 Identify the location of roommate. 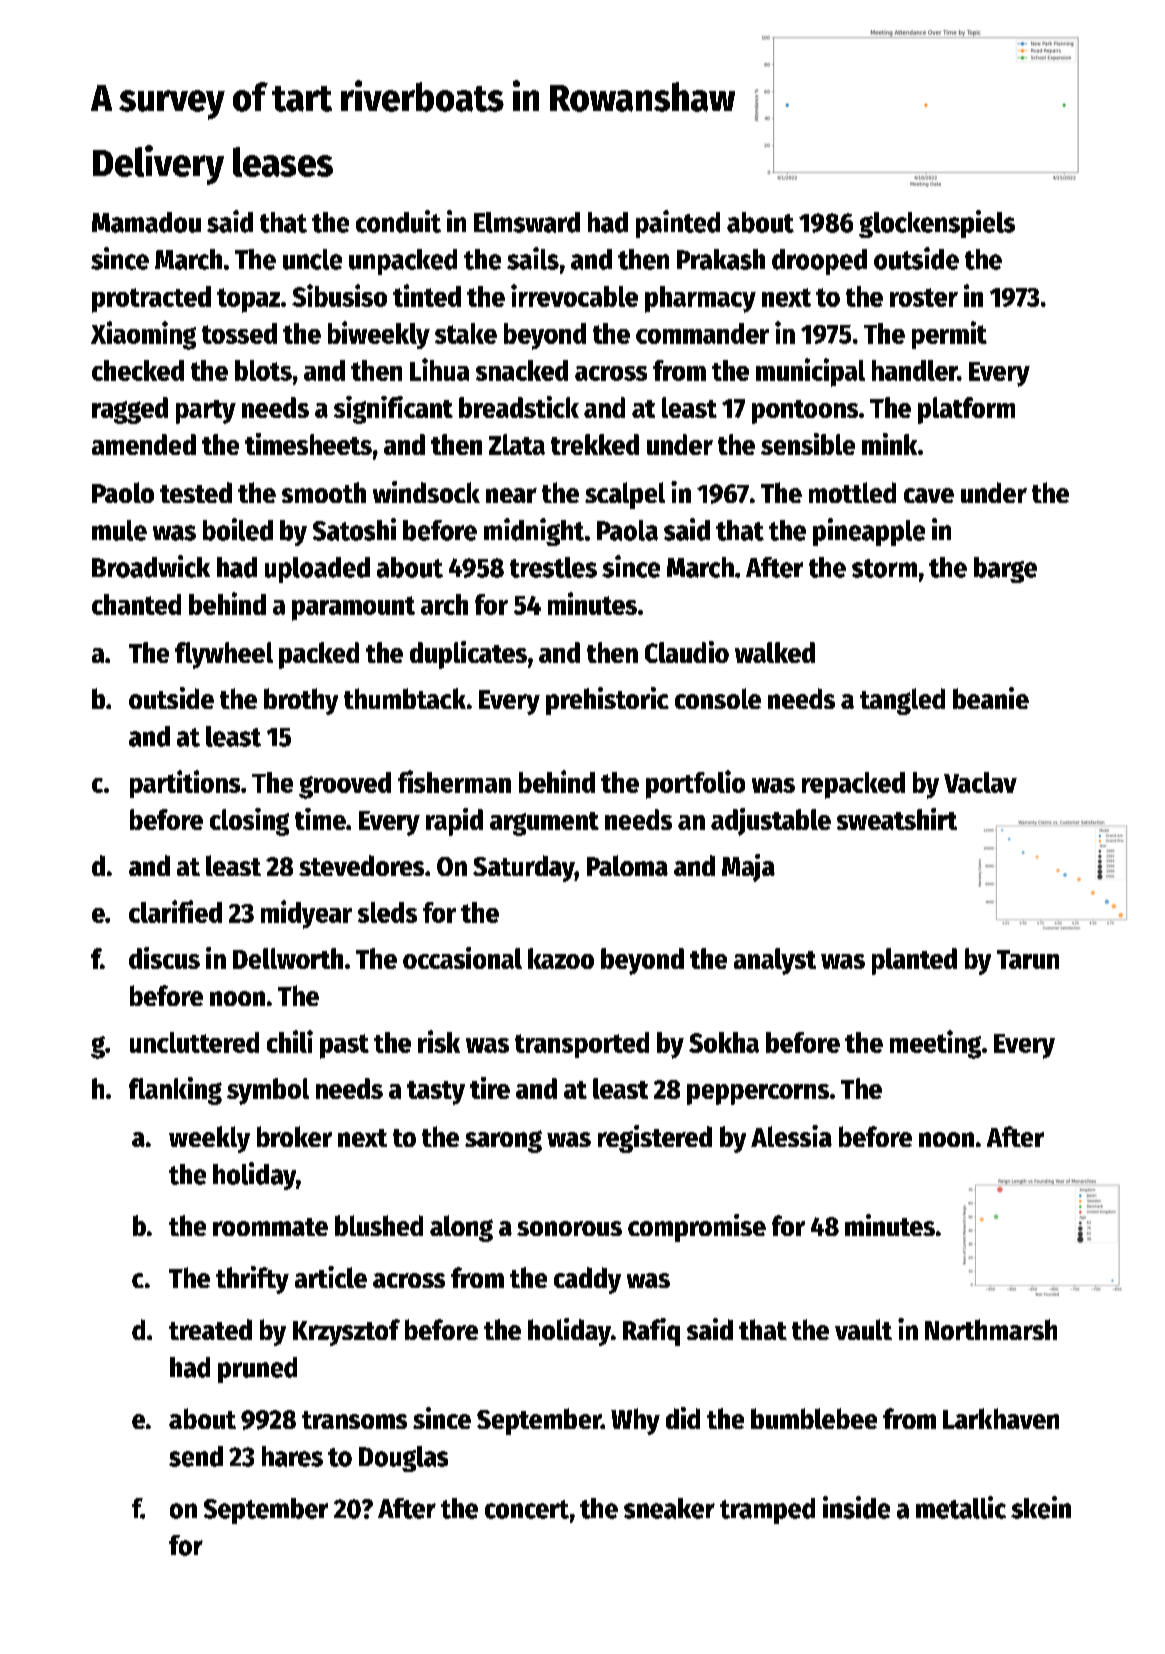
(270, 1227).
